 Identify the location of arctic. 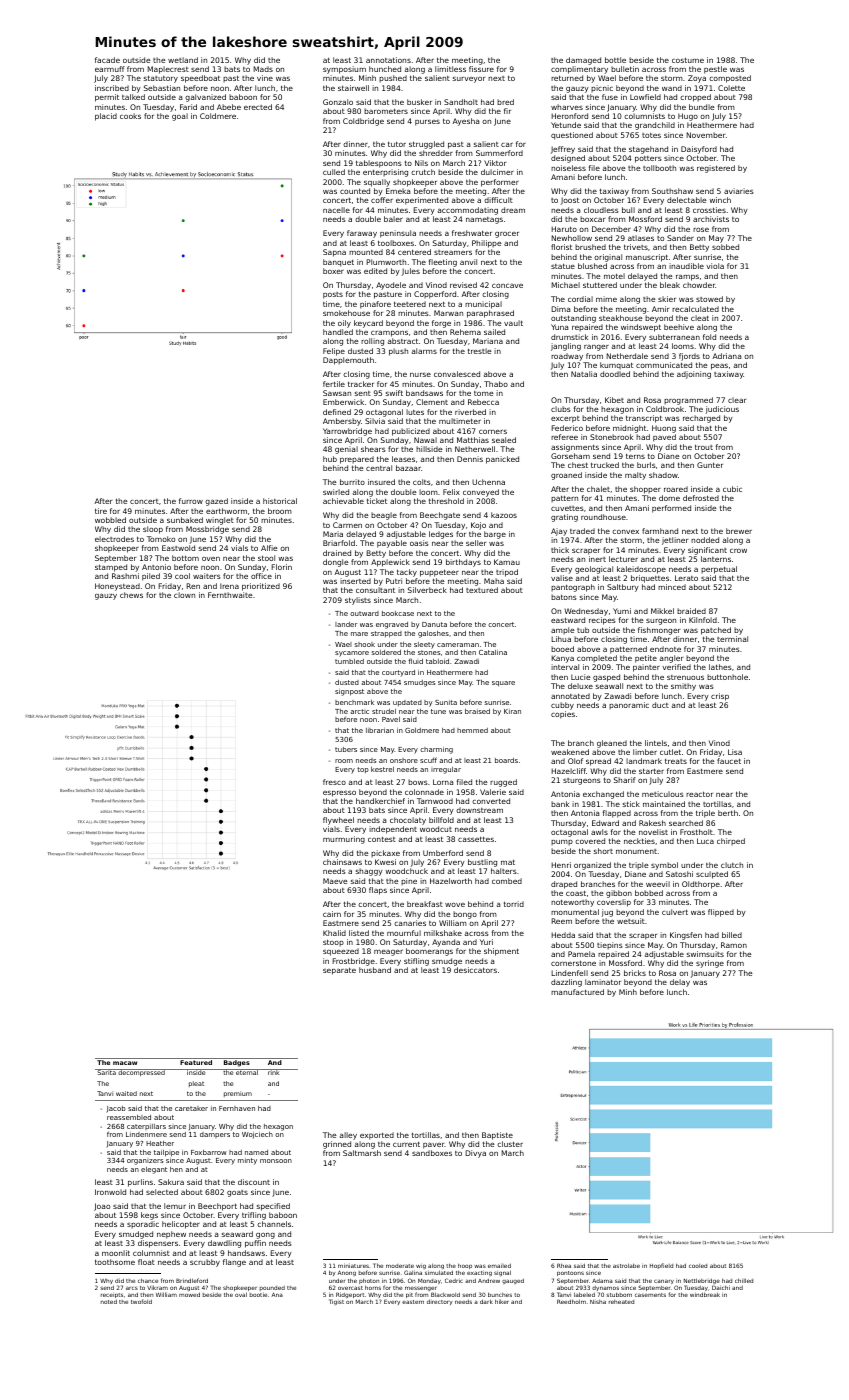
(360, 711).
